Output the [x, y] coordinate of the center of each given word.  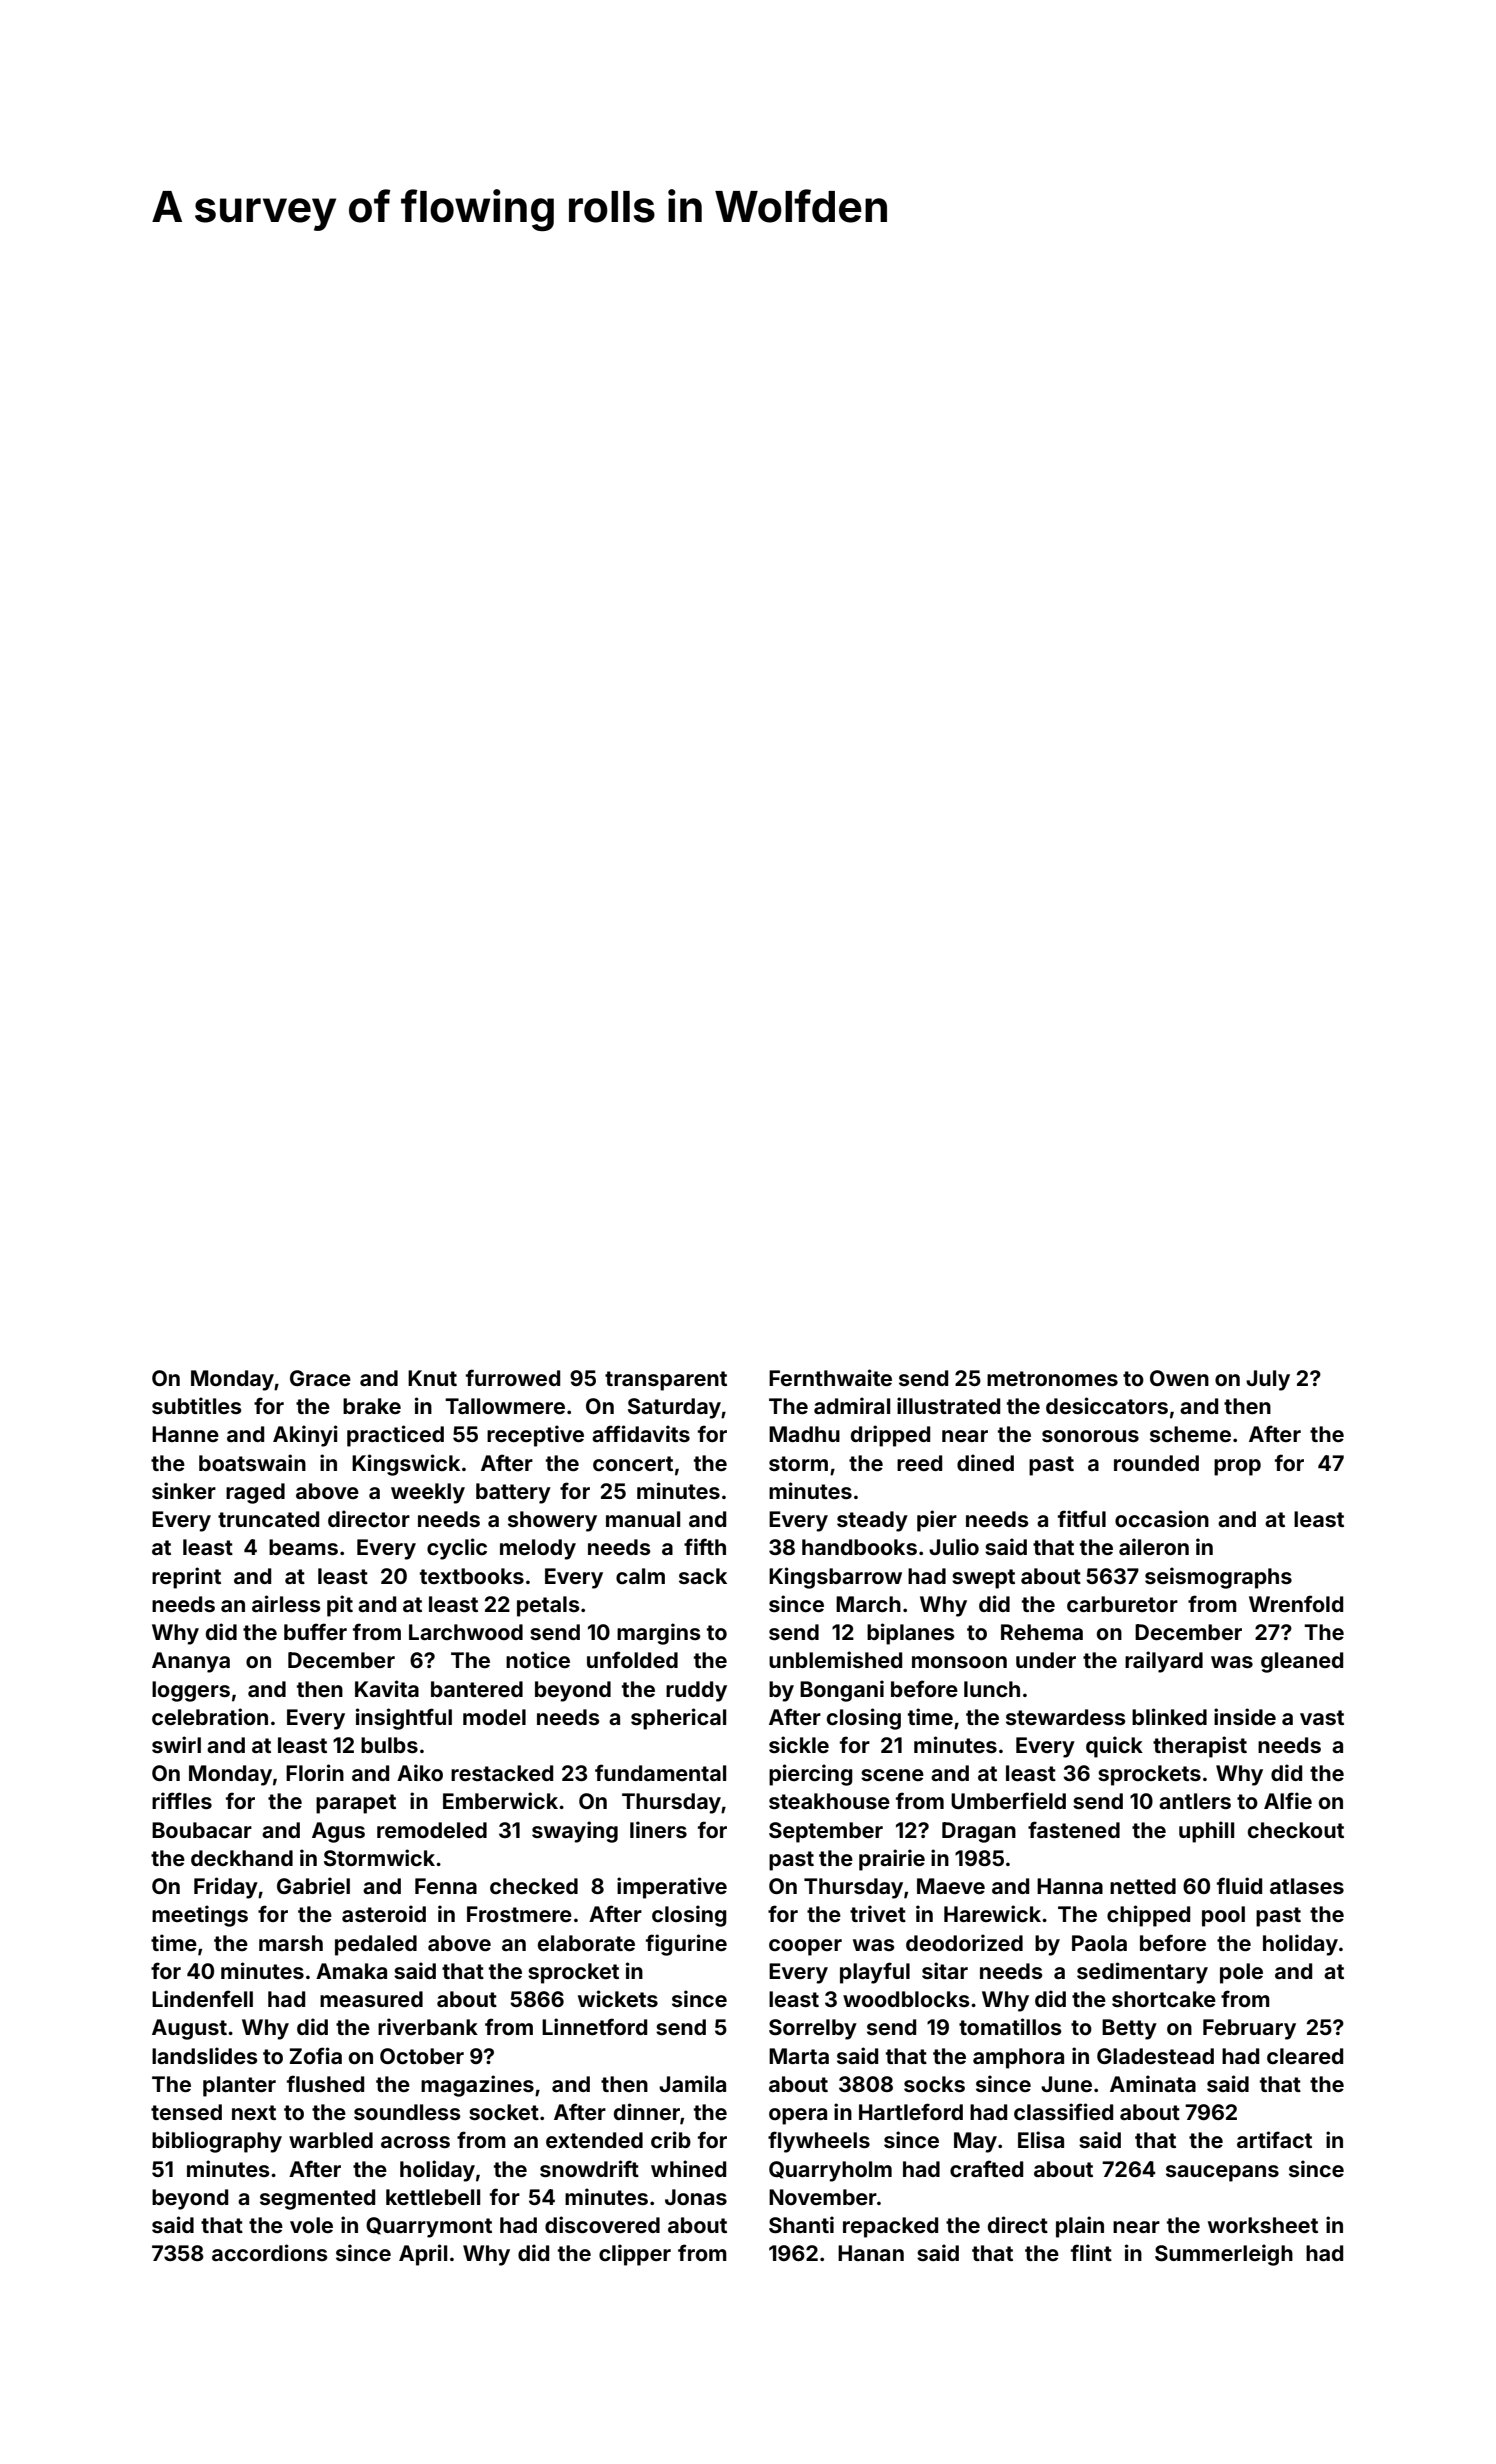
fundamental [660, 1772]
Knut [432, 1378]
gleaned [1302, 1662]
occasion [1162, 1518]
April [423, 2255]
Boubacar [202, 1830]
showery [552, 1521]
